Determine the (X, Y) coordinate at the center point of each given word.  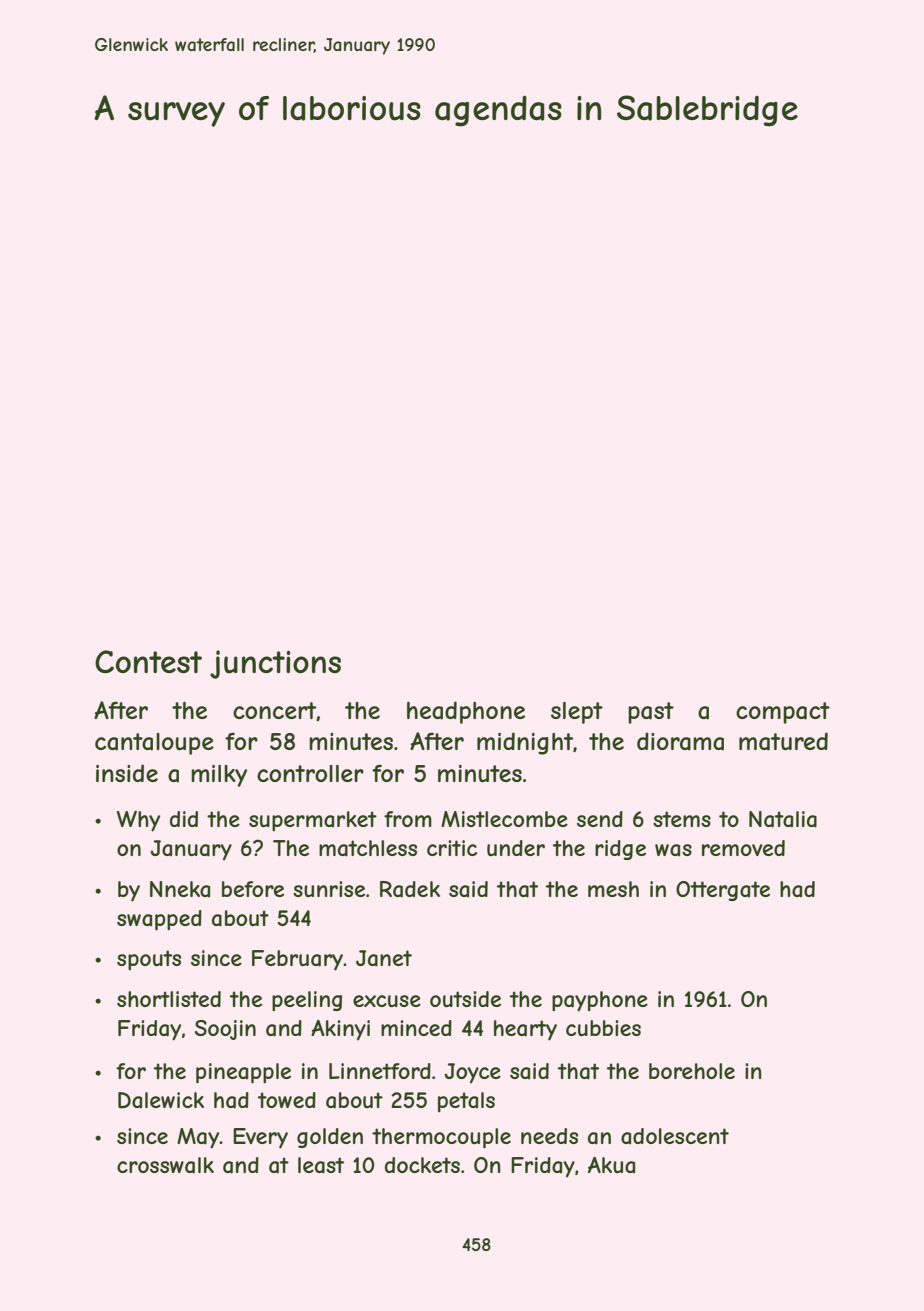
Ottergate (723, 891)
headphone (466, 712)
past (651, 713)
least (321, 1165)
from (408, 819)
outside (465, 999)
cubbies (603, 1028)
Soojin (225, 1030)
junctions (275, 664)
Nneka (180, 889)
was (673, 850)
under (516, 848)
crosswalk (165, 1165)
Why (138, 821)
